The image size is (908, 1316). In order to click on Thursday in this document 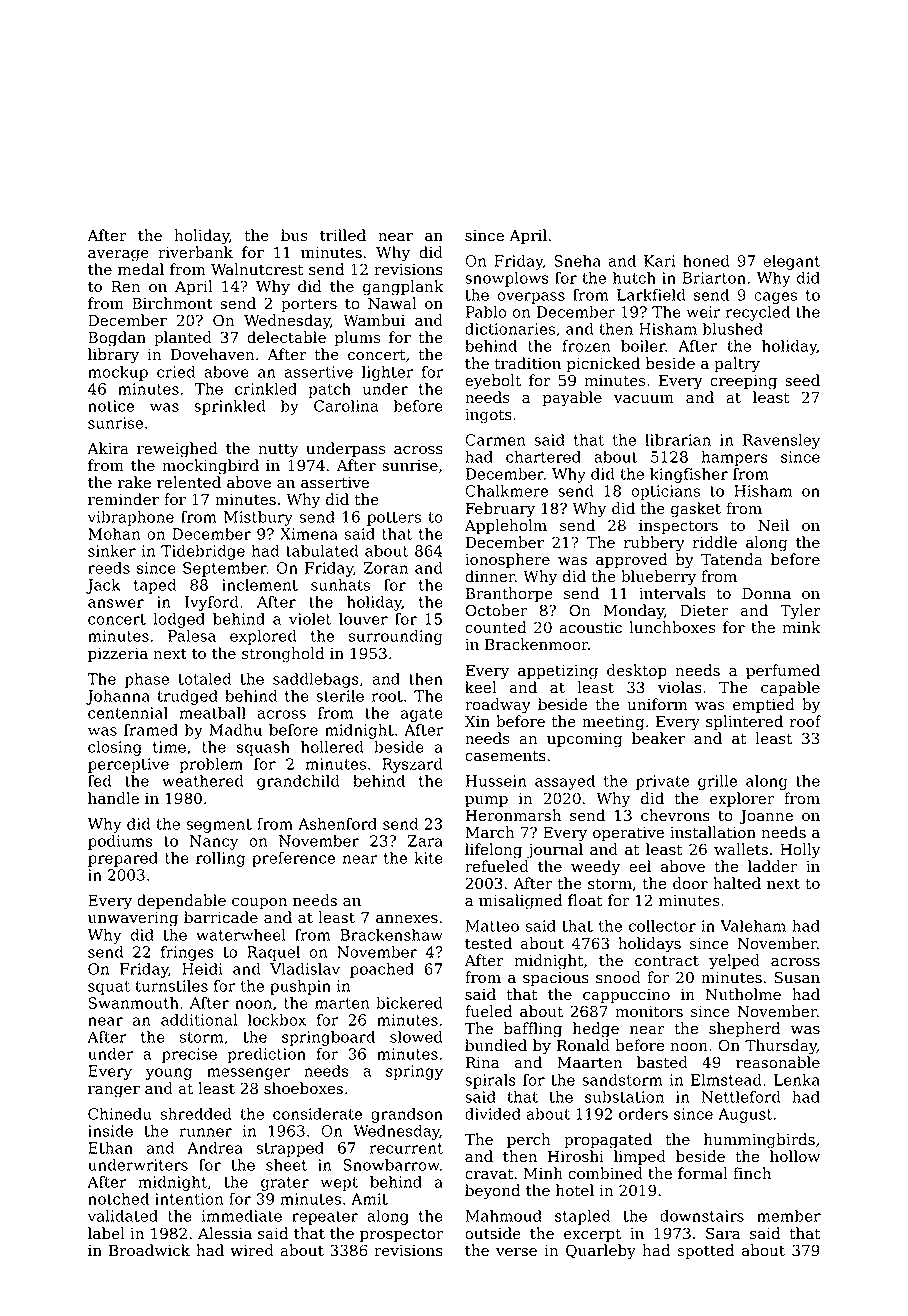, I will do `click(781, 1047)`.
